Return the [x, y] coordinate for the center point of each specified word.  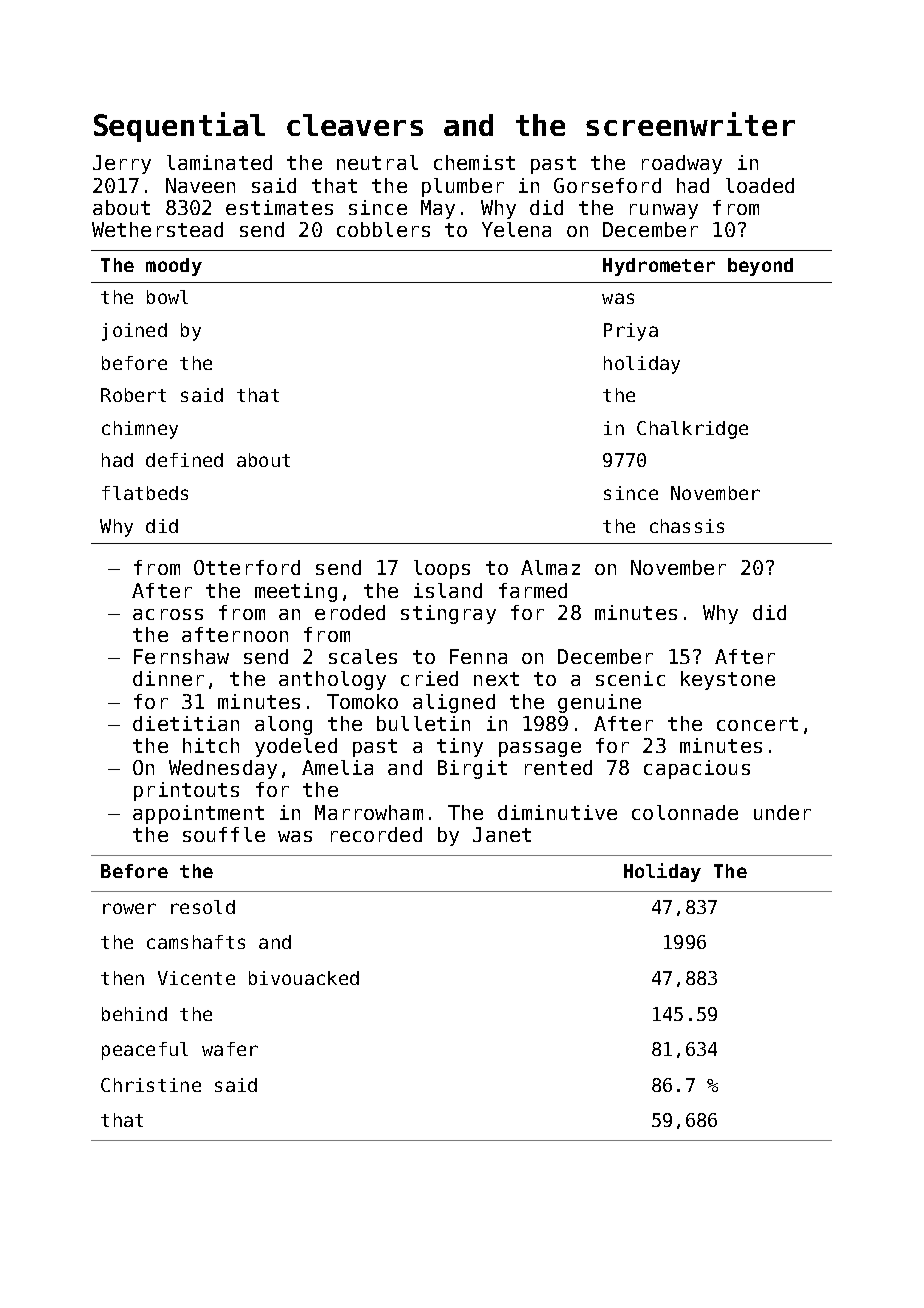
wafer [230, 1049]
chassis [687, 526]
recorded [376, 834]
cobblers [383, 229]
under [782, 812]
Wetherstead [157, 229]
